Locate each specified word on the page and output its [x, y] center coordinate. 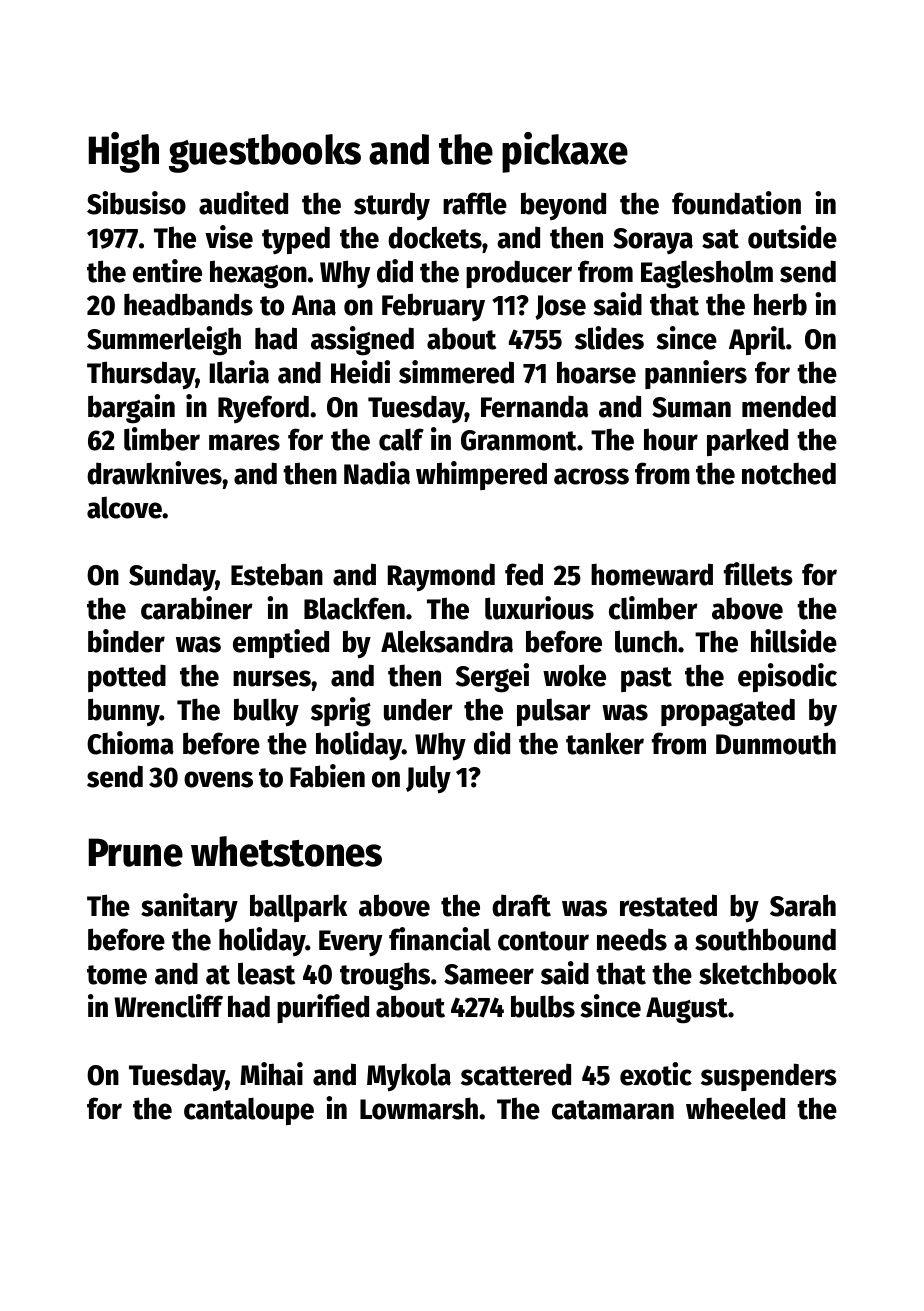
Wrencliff [168, 1006]
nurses [272, 678]
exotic [656, 1074]
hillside [794, 641]
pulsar [554, 712]
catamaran [613, 1110]
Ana [314, 305]
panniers [696, 374]
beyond [563, 206]
